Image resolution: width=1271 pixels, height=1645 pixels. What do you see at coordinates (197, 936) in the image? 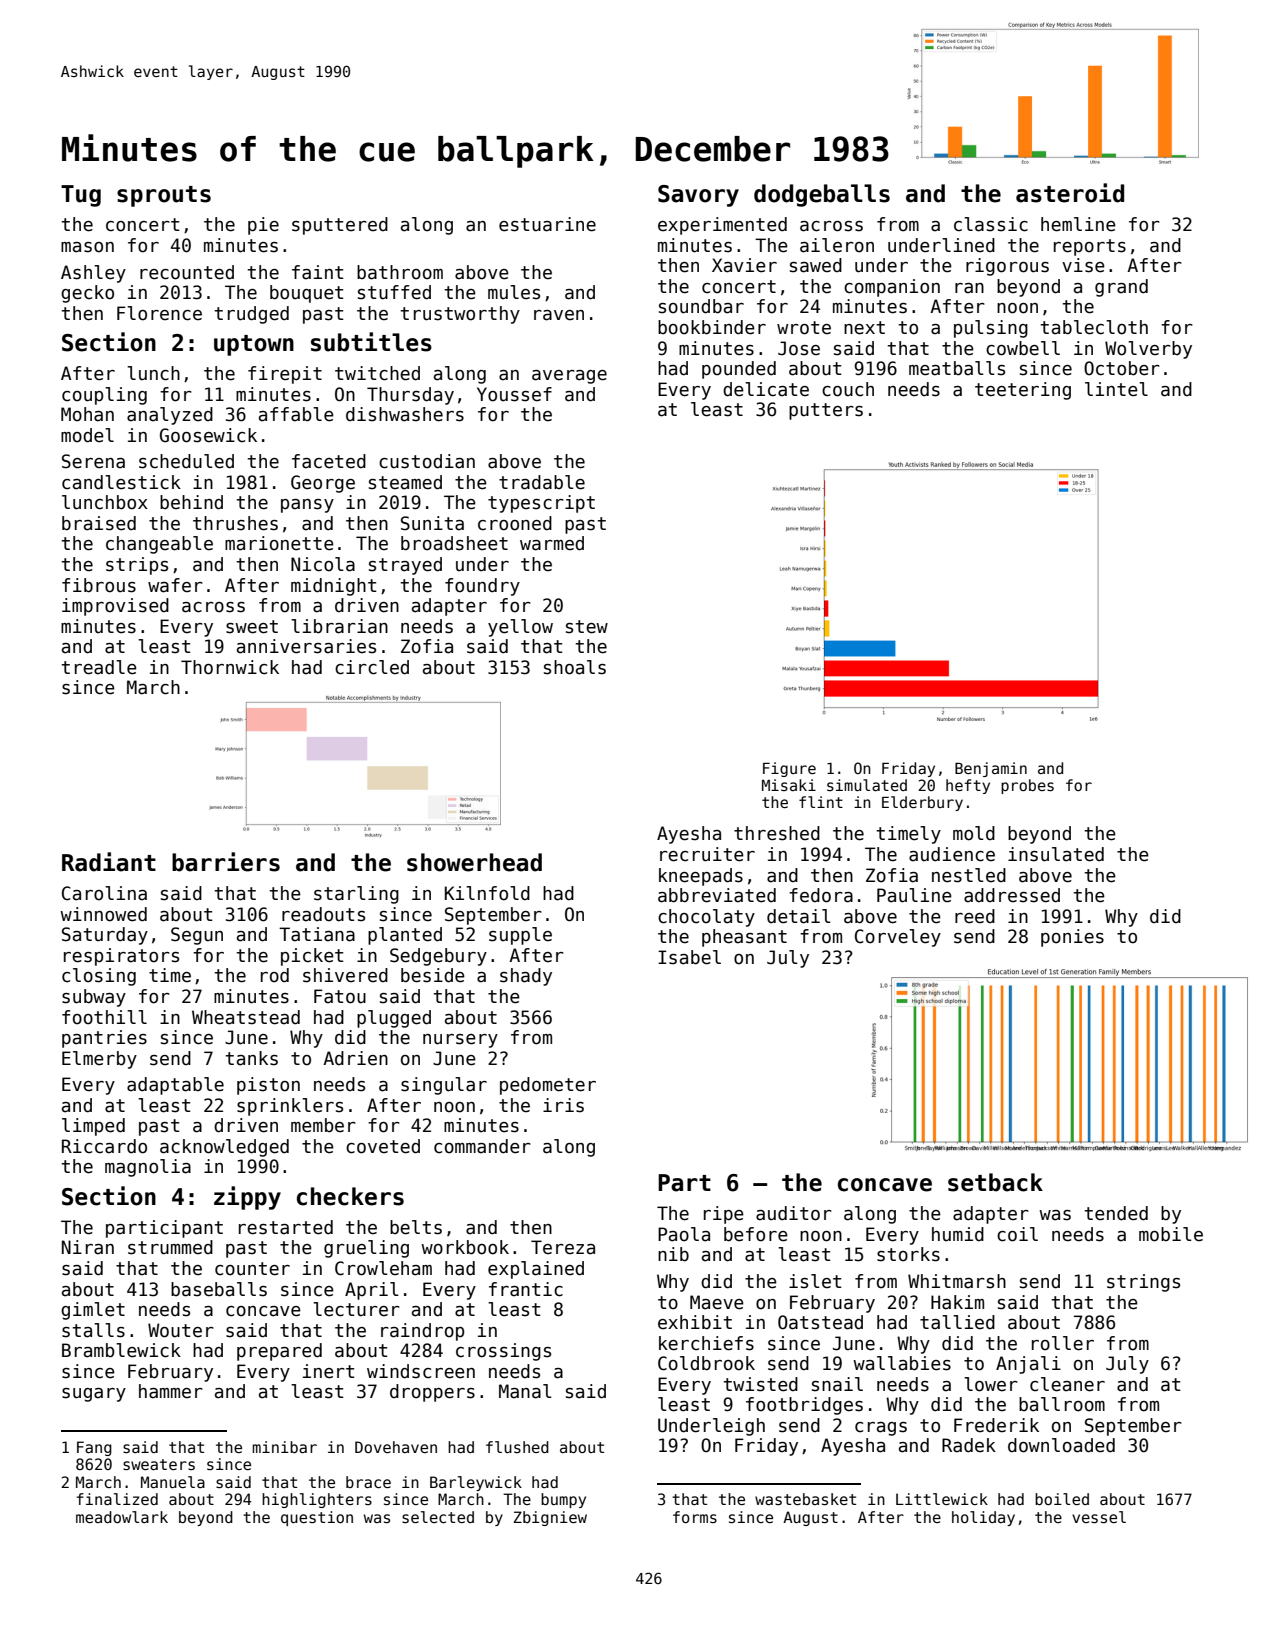
I see `Segun` at bounding box center [197, 936].
